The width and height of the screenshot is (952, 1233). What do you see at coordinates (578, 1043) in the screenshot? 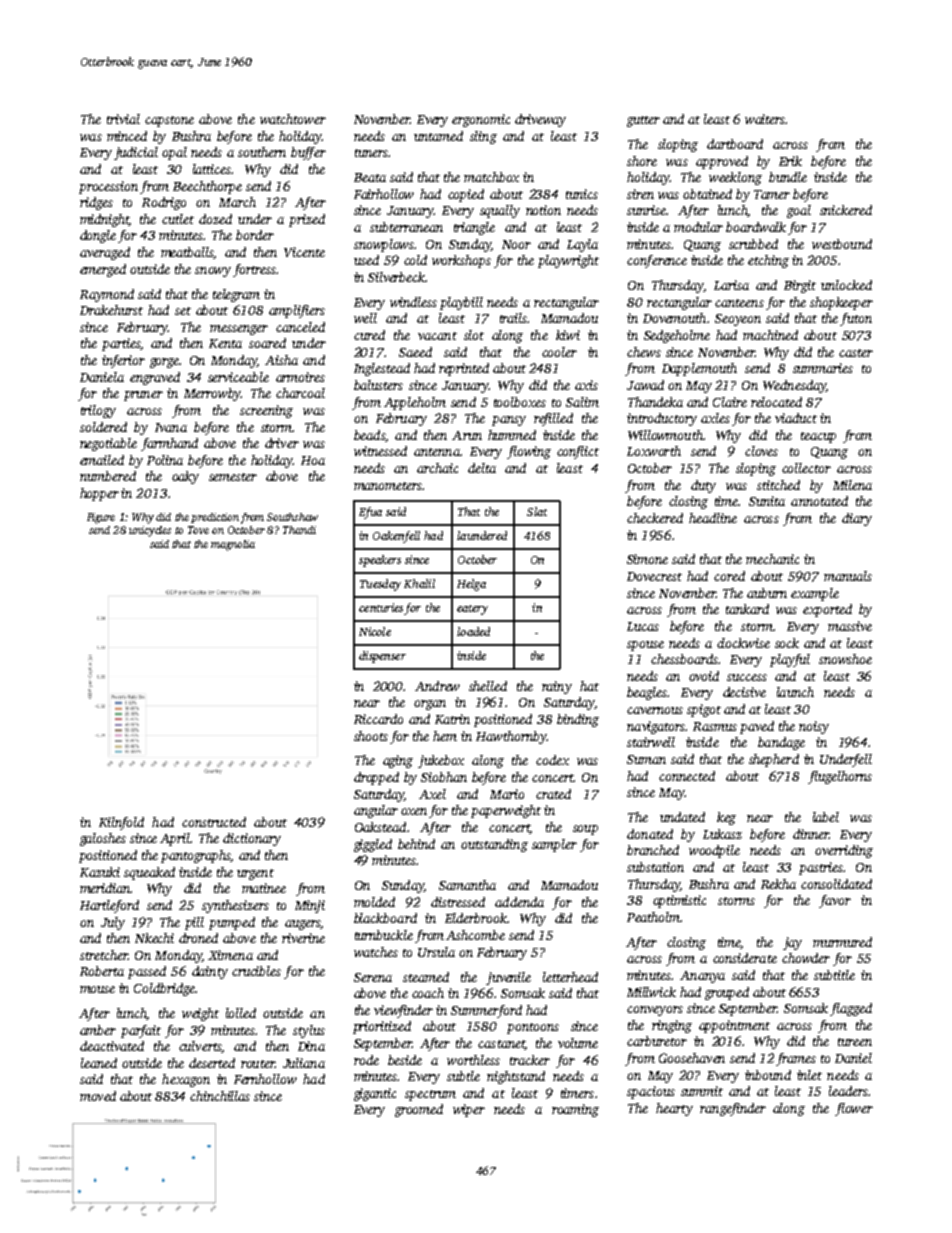
I see `volume` at bounding box center [578, 1043].
